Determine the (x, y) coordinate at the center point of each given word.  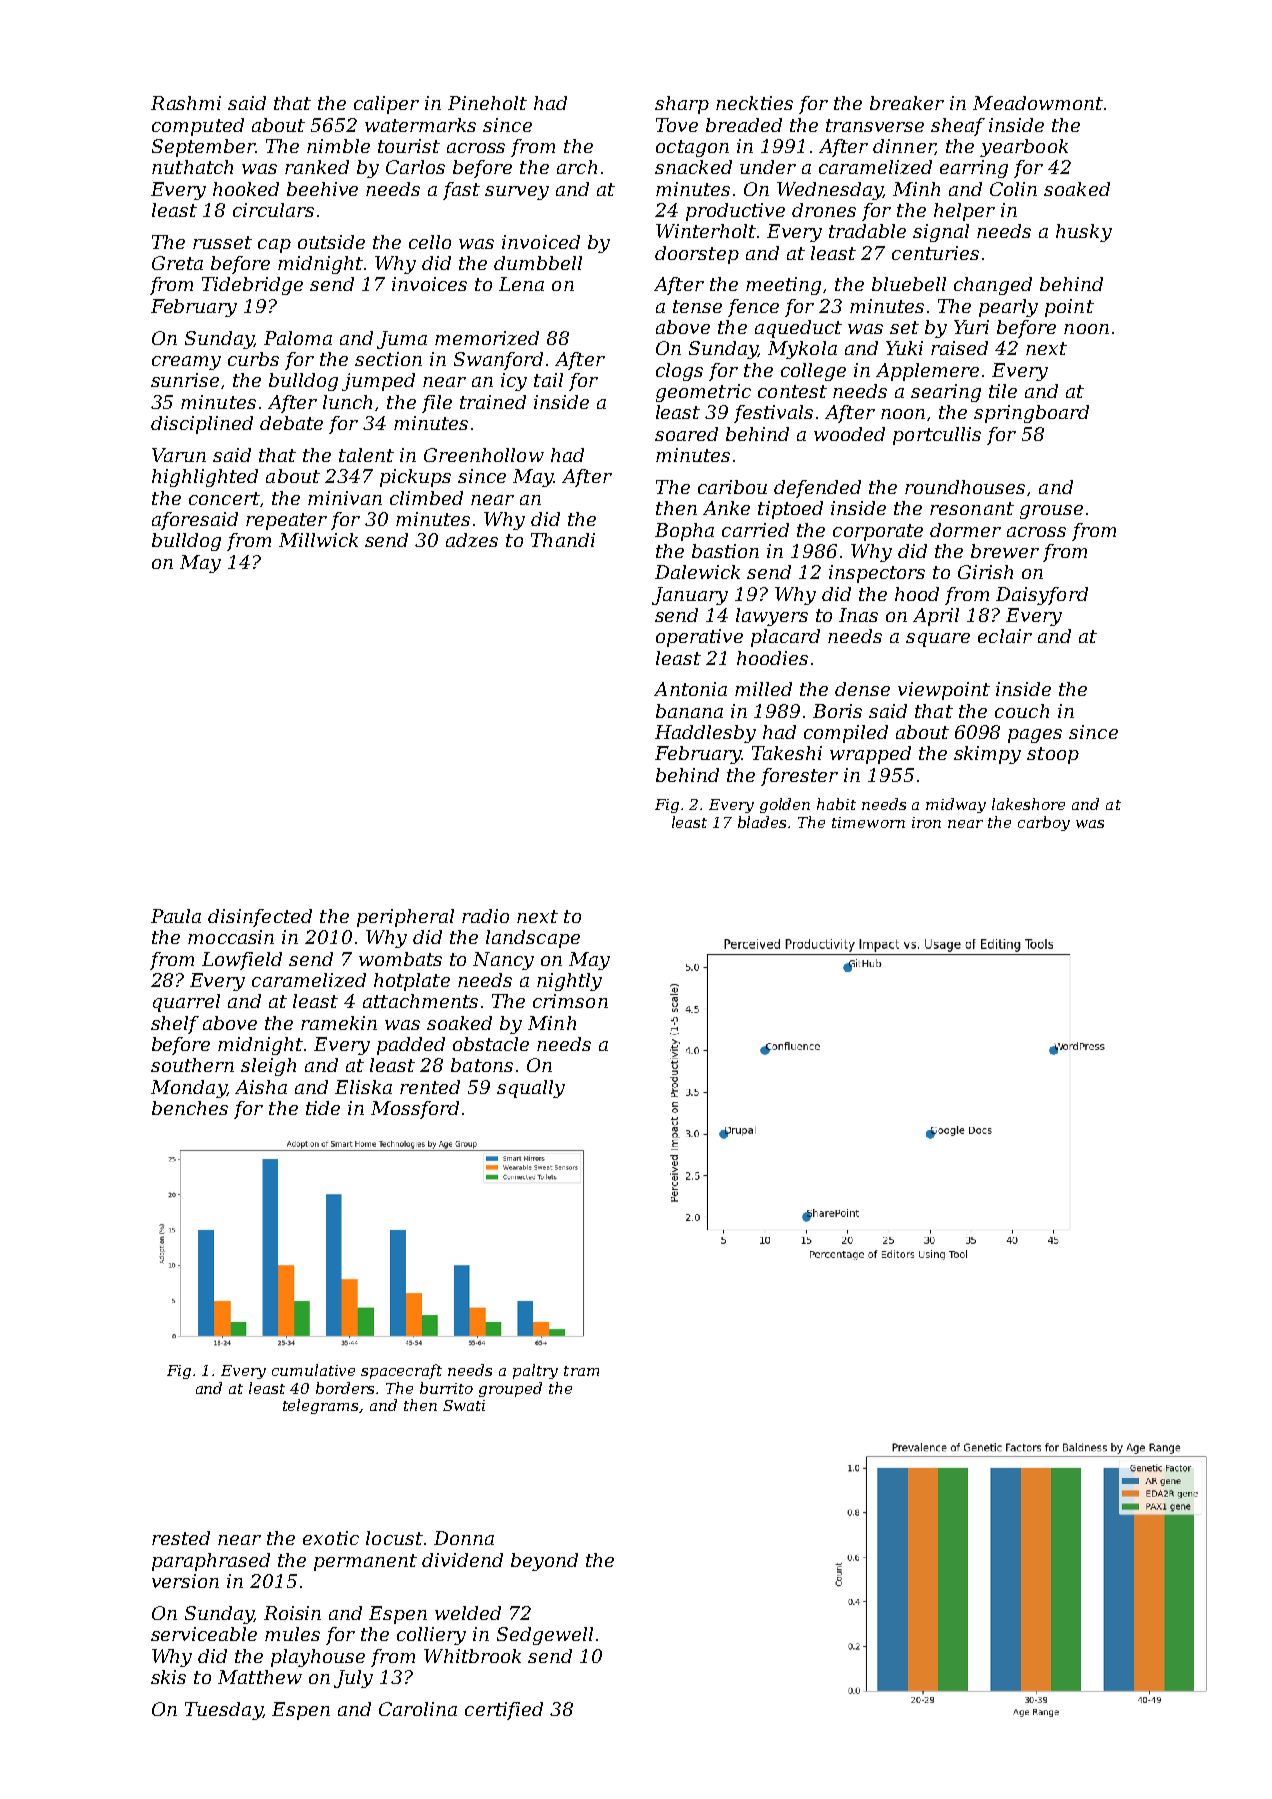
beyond (544, 1562)
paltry (535, 1371)
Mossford (415, 1110)
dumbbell (538, 263)
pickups (415, 478)
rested (181, 1538)
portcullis (937, 436)
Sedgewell (545, 1636)
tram (581, 1371)
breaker (907, 103)
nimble (338, 146)
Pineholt (487, 103)
